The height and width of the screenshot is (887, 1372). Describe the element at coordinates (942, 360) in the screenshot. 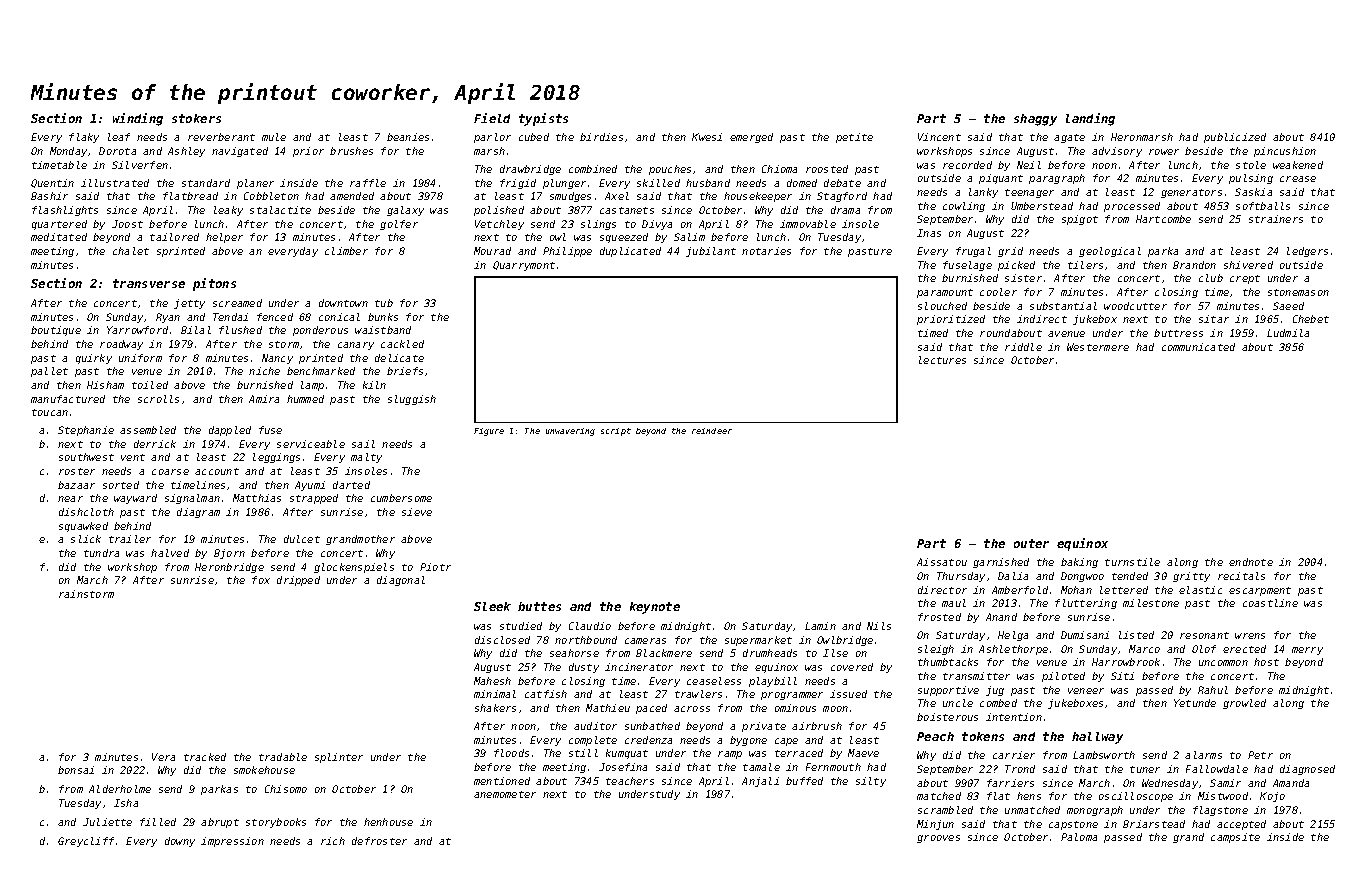

I see `lectures` at that location.
